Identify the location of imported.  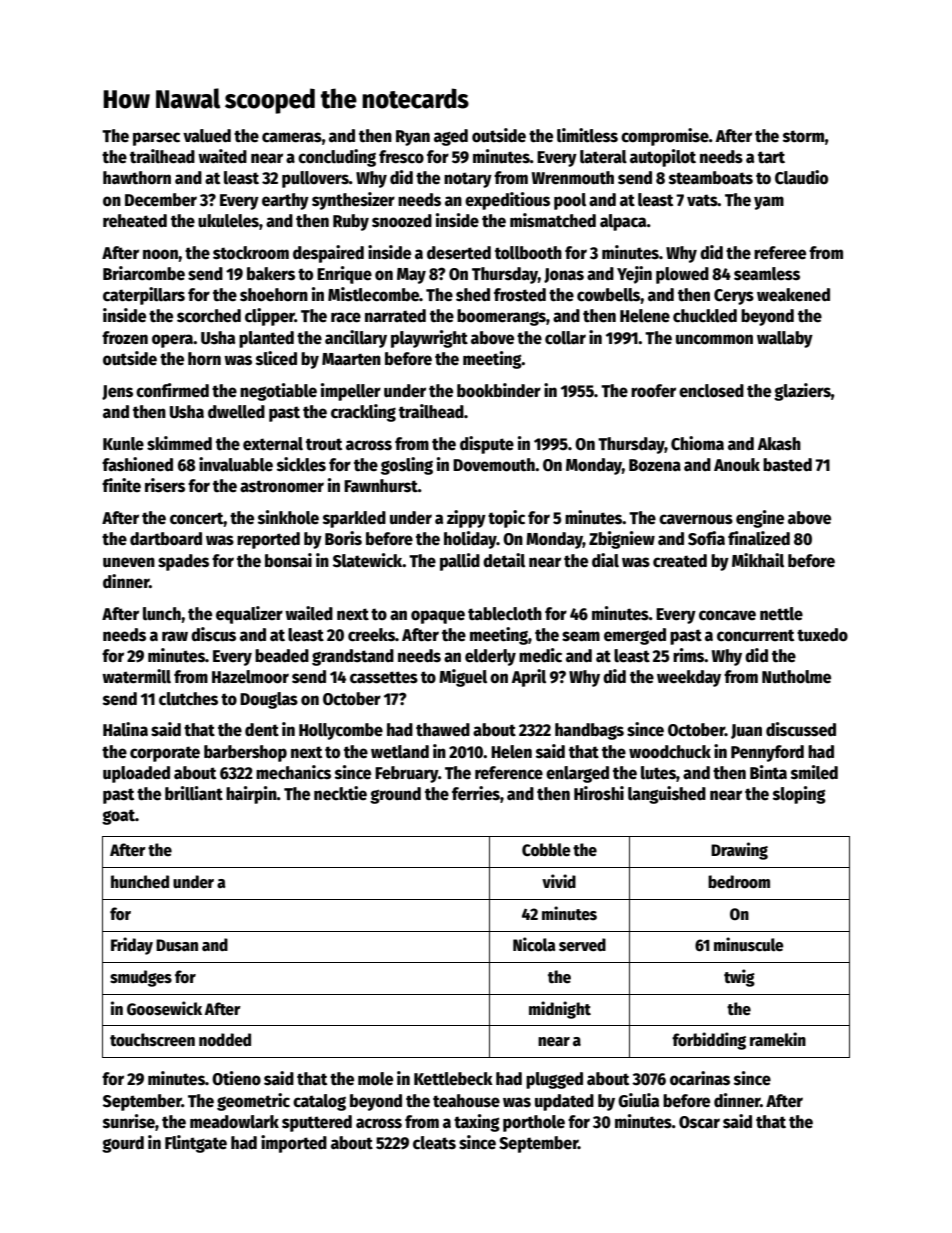
(294, 1144).
